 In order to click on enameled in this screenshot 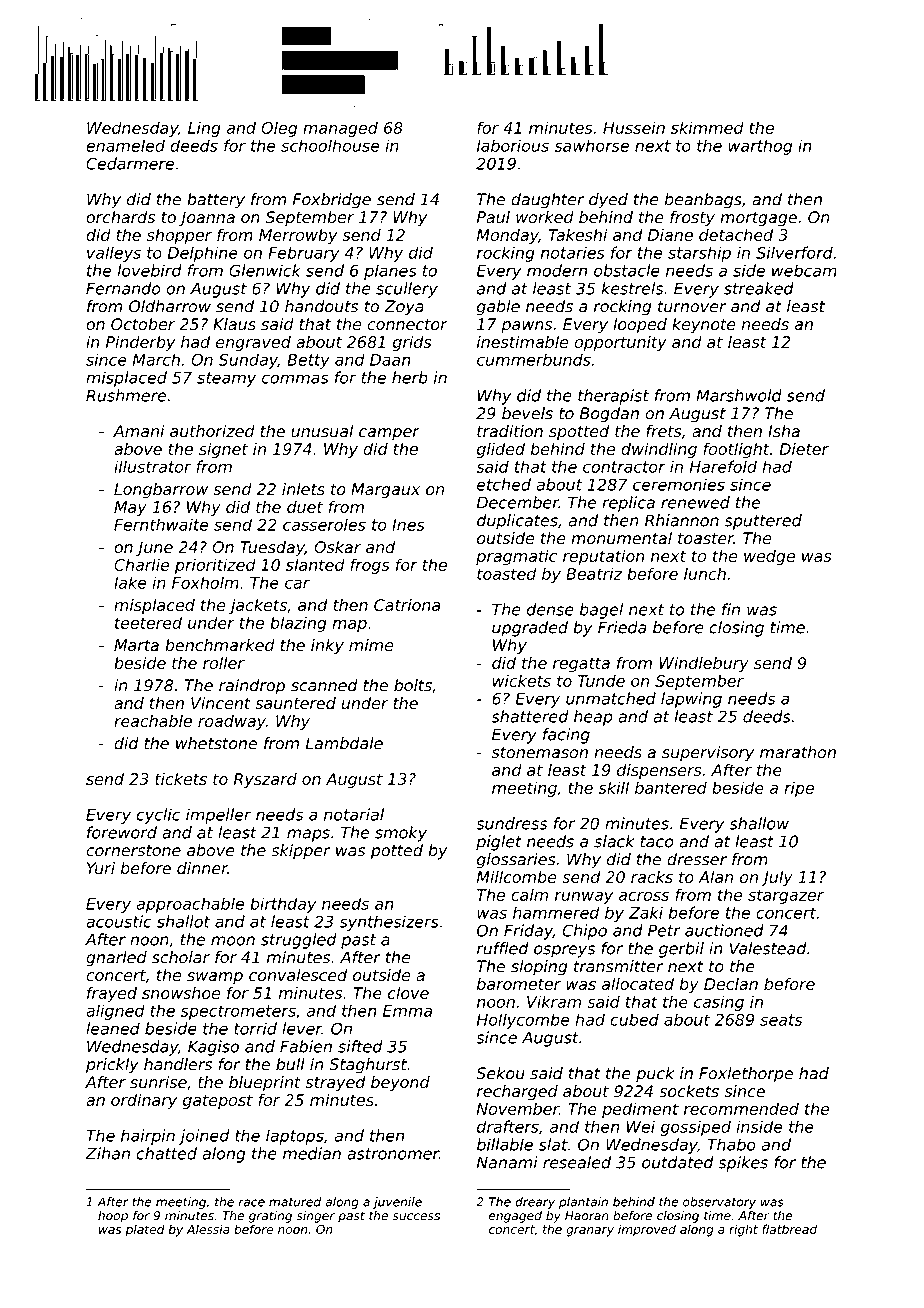, I will do `click(125, 145)`.
